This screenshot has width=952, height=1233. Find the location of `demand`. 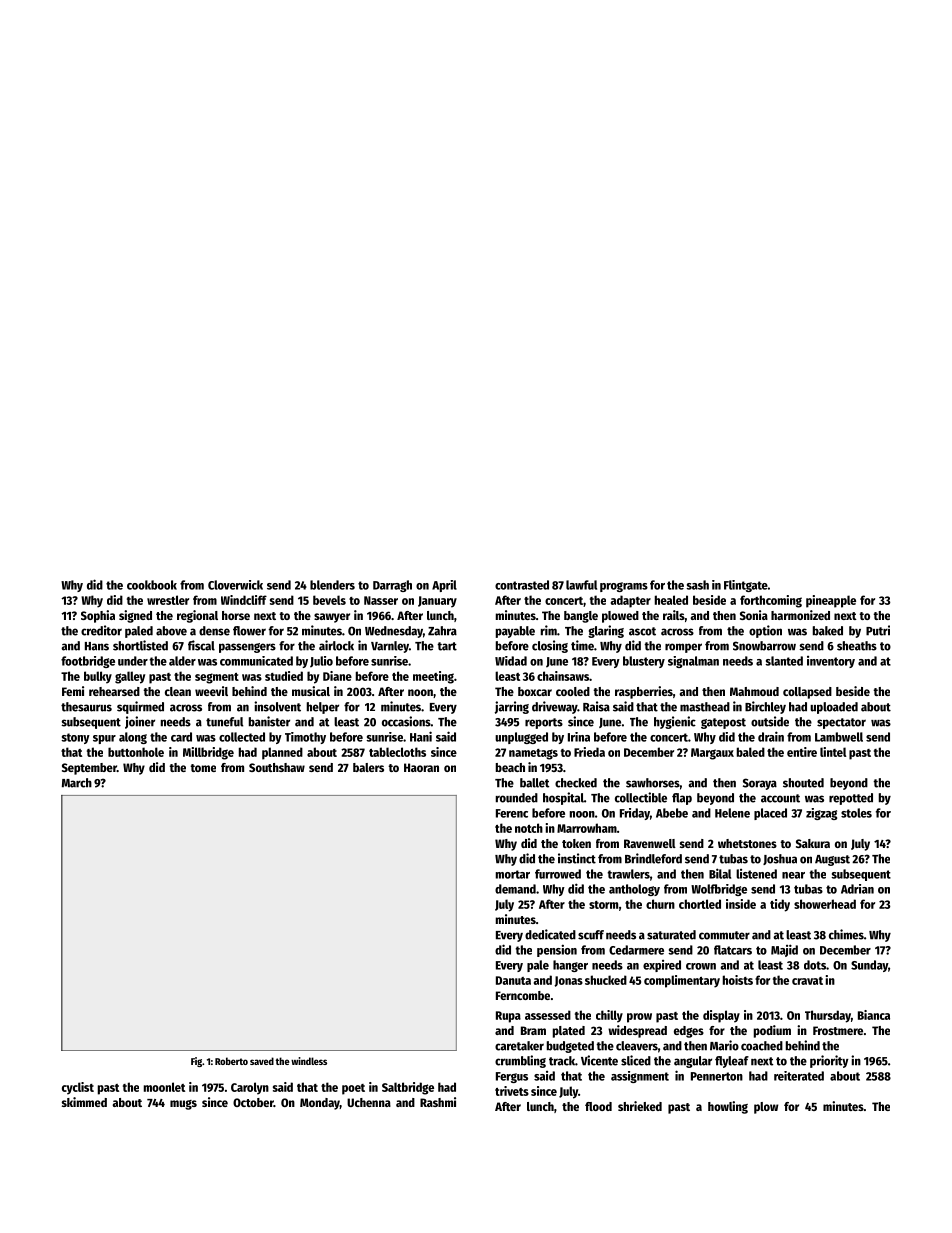

demand is located at coordinates (515, 889).
